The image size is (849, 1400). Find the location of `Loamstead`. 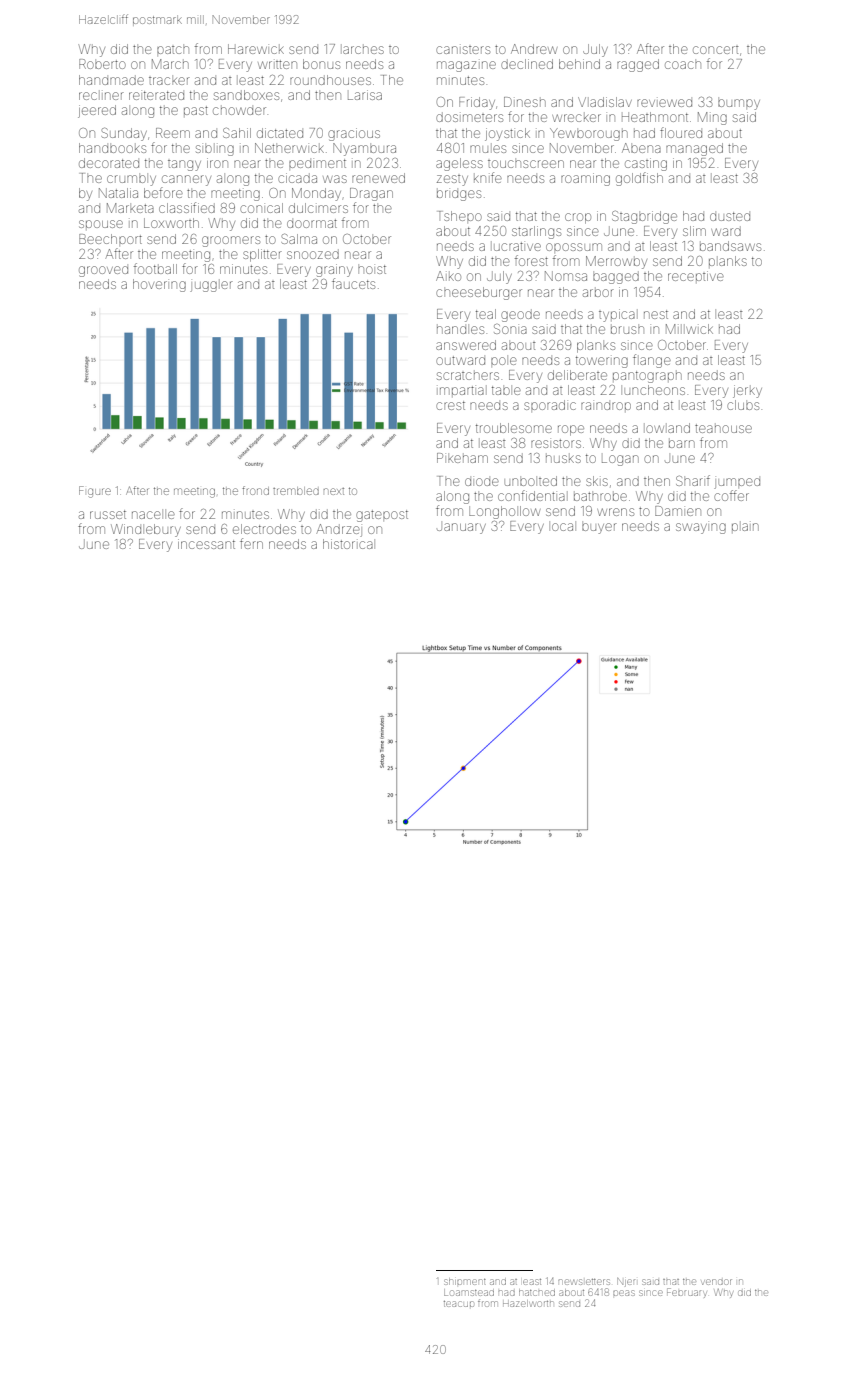

Loamstead is located at coordinates (469, 1293).
